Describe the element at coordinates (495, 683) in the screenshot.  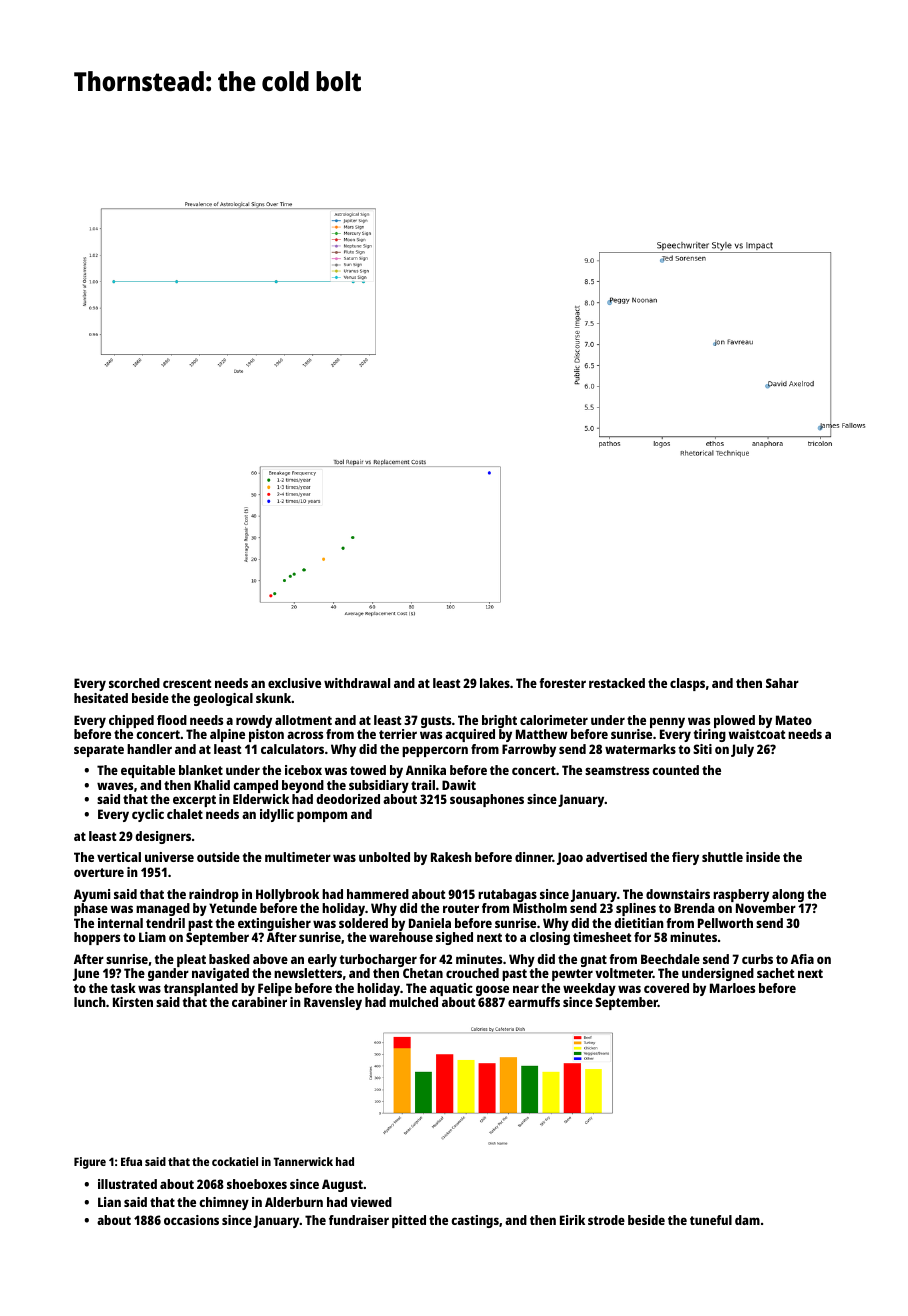
I see `lakes` at that location.
